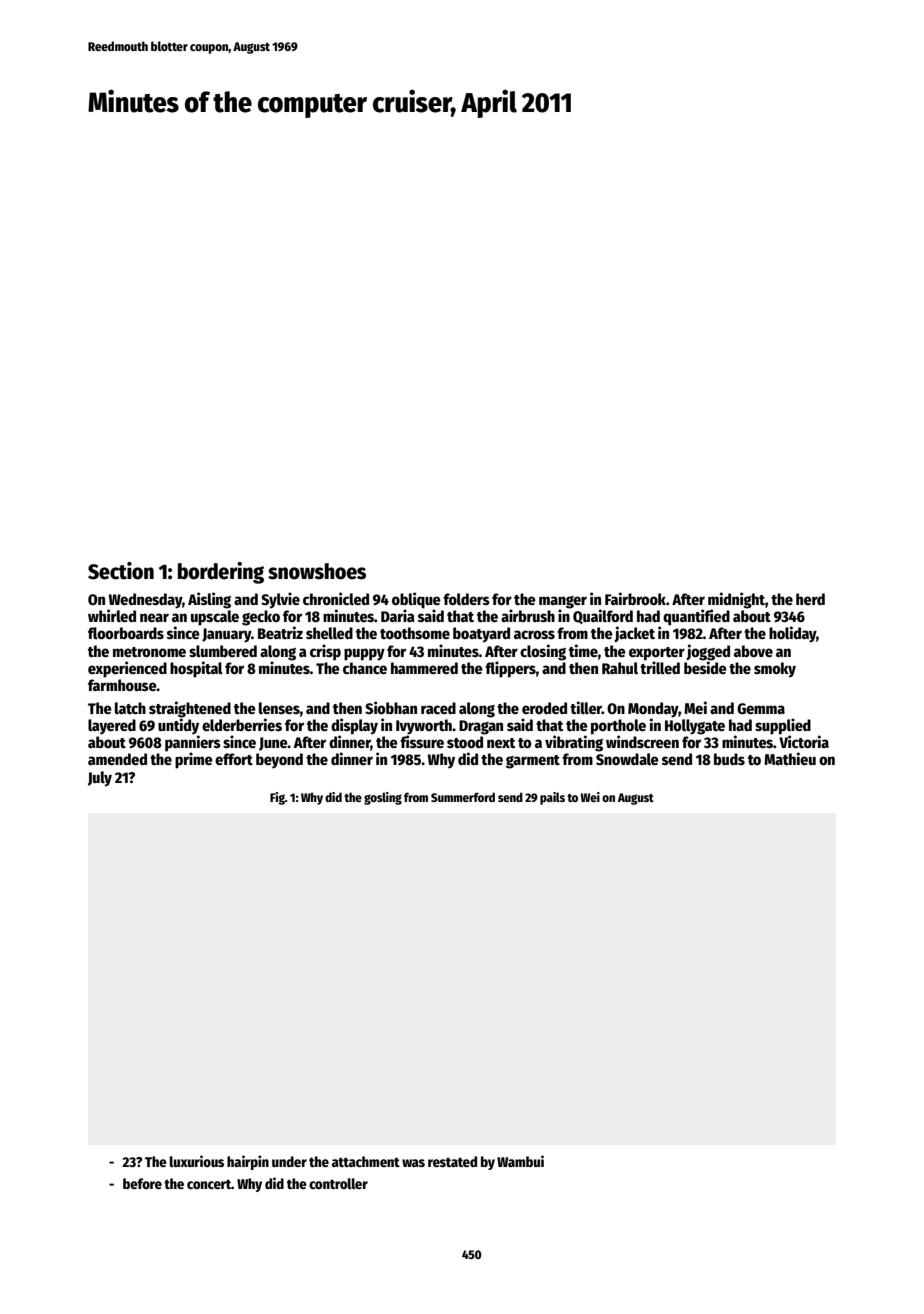 The width and height of the page is (924, 1314). What do you see at coordinates (221, 573) in the page?
I see `bordering` at bounding box center [221, 573].
